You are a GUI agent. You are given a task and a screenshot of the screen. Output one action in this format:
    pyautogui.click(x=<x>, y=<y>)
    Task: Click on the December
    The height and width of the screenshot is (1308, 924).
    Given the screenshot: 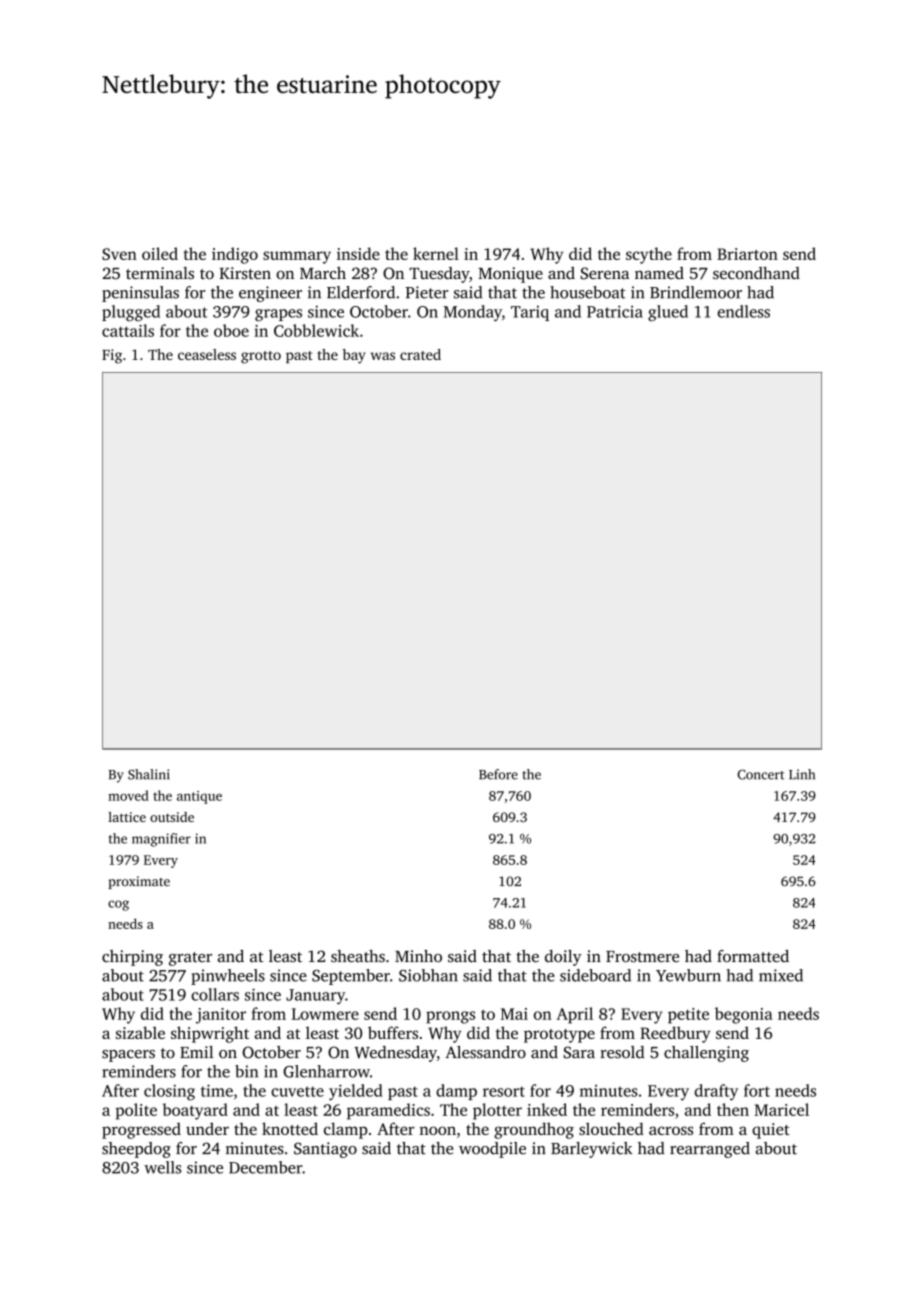 What is the action you would take?
    pyautogui.click(x=265, y=1167)
